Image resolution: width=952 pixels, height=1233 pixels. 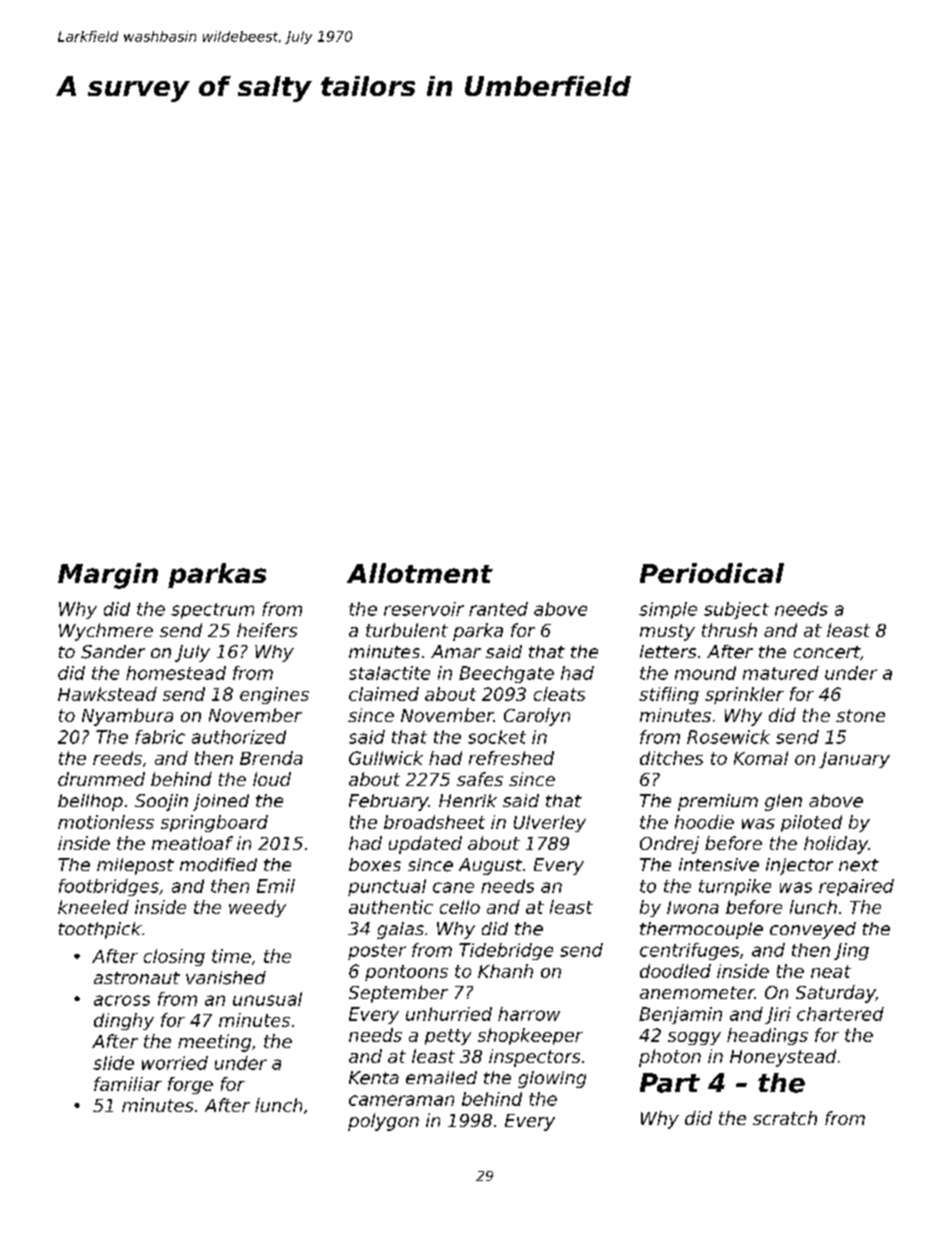 I want to click on subject, so click(x=736, y=610).
